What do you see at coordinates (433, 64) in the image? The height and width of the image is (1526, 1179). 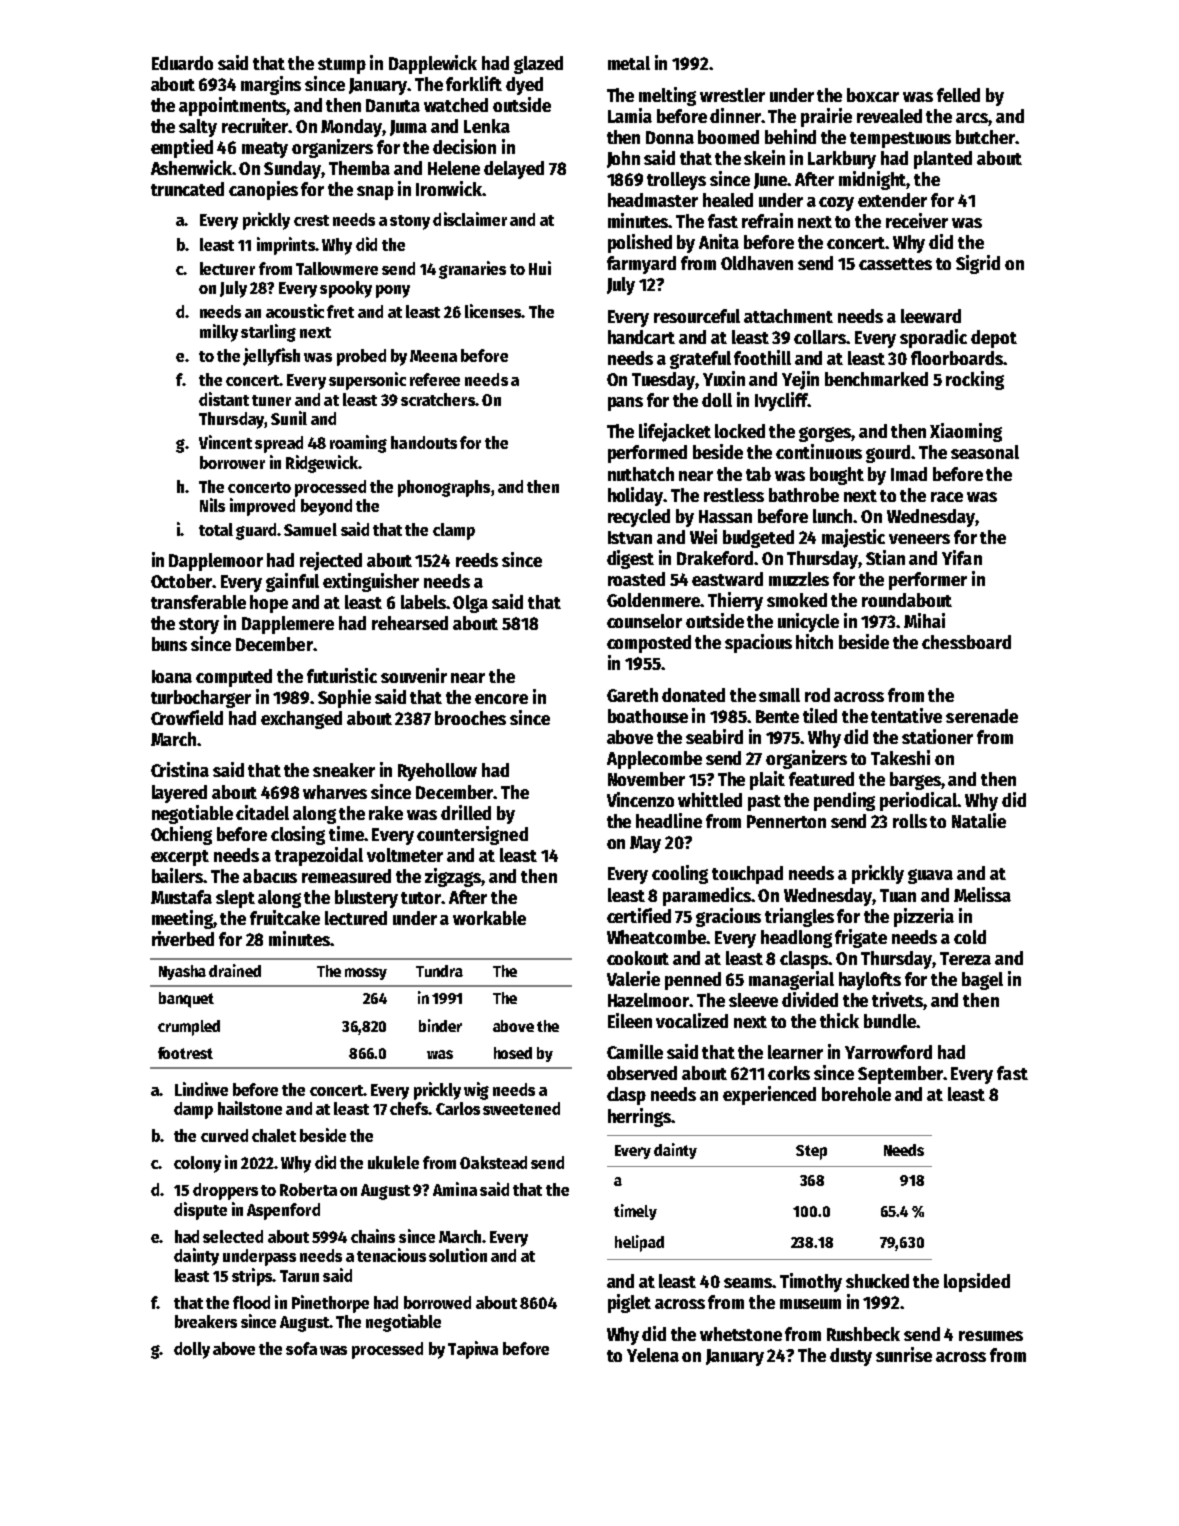 I see `Dapplewick` at bounding box center [433, 64].
